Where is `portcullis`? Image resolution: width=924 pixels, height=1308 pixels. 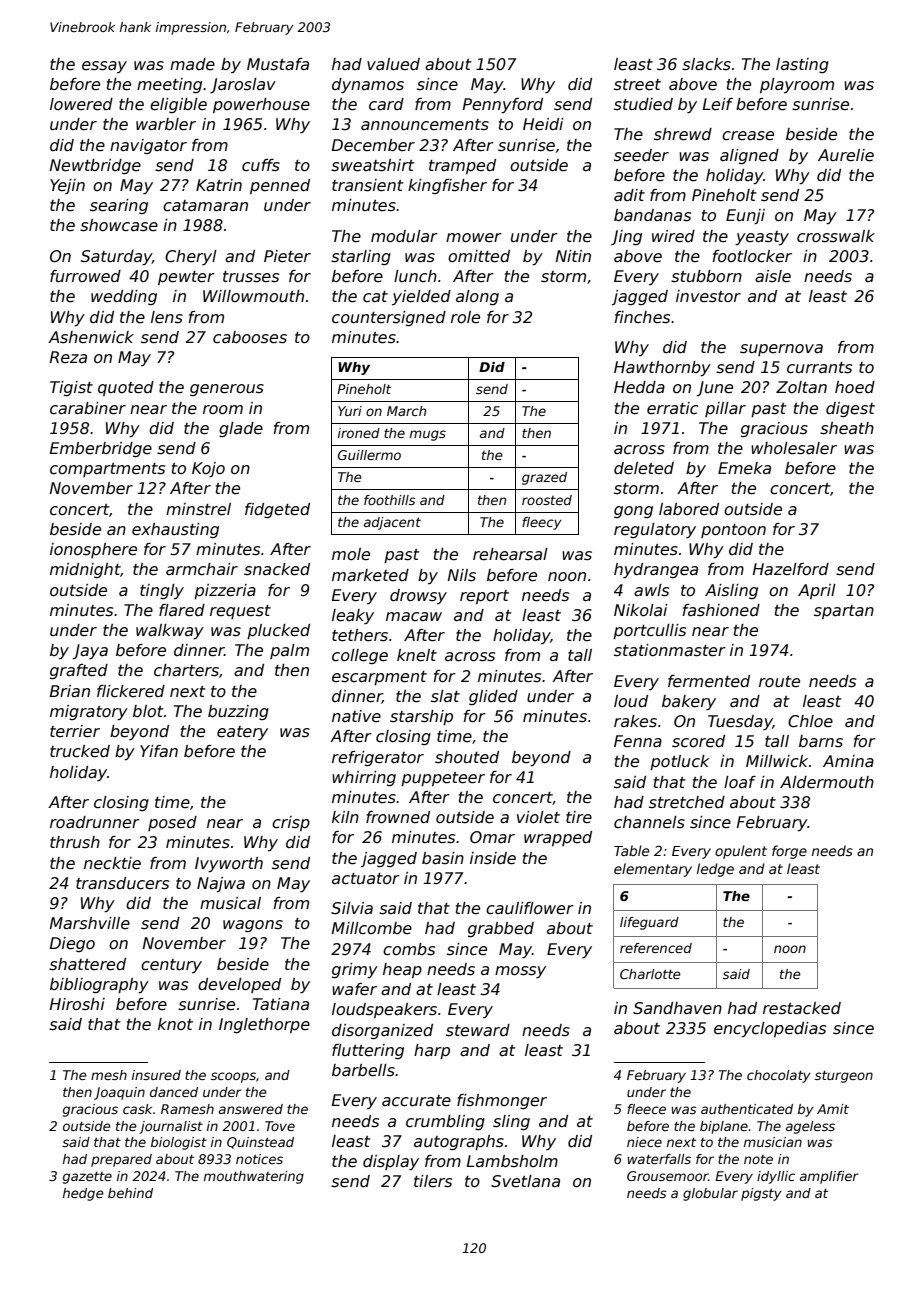
portcullis is located at coordinates (649, 631).
